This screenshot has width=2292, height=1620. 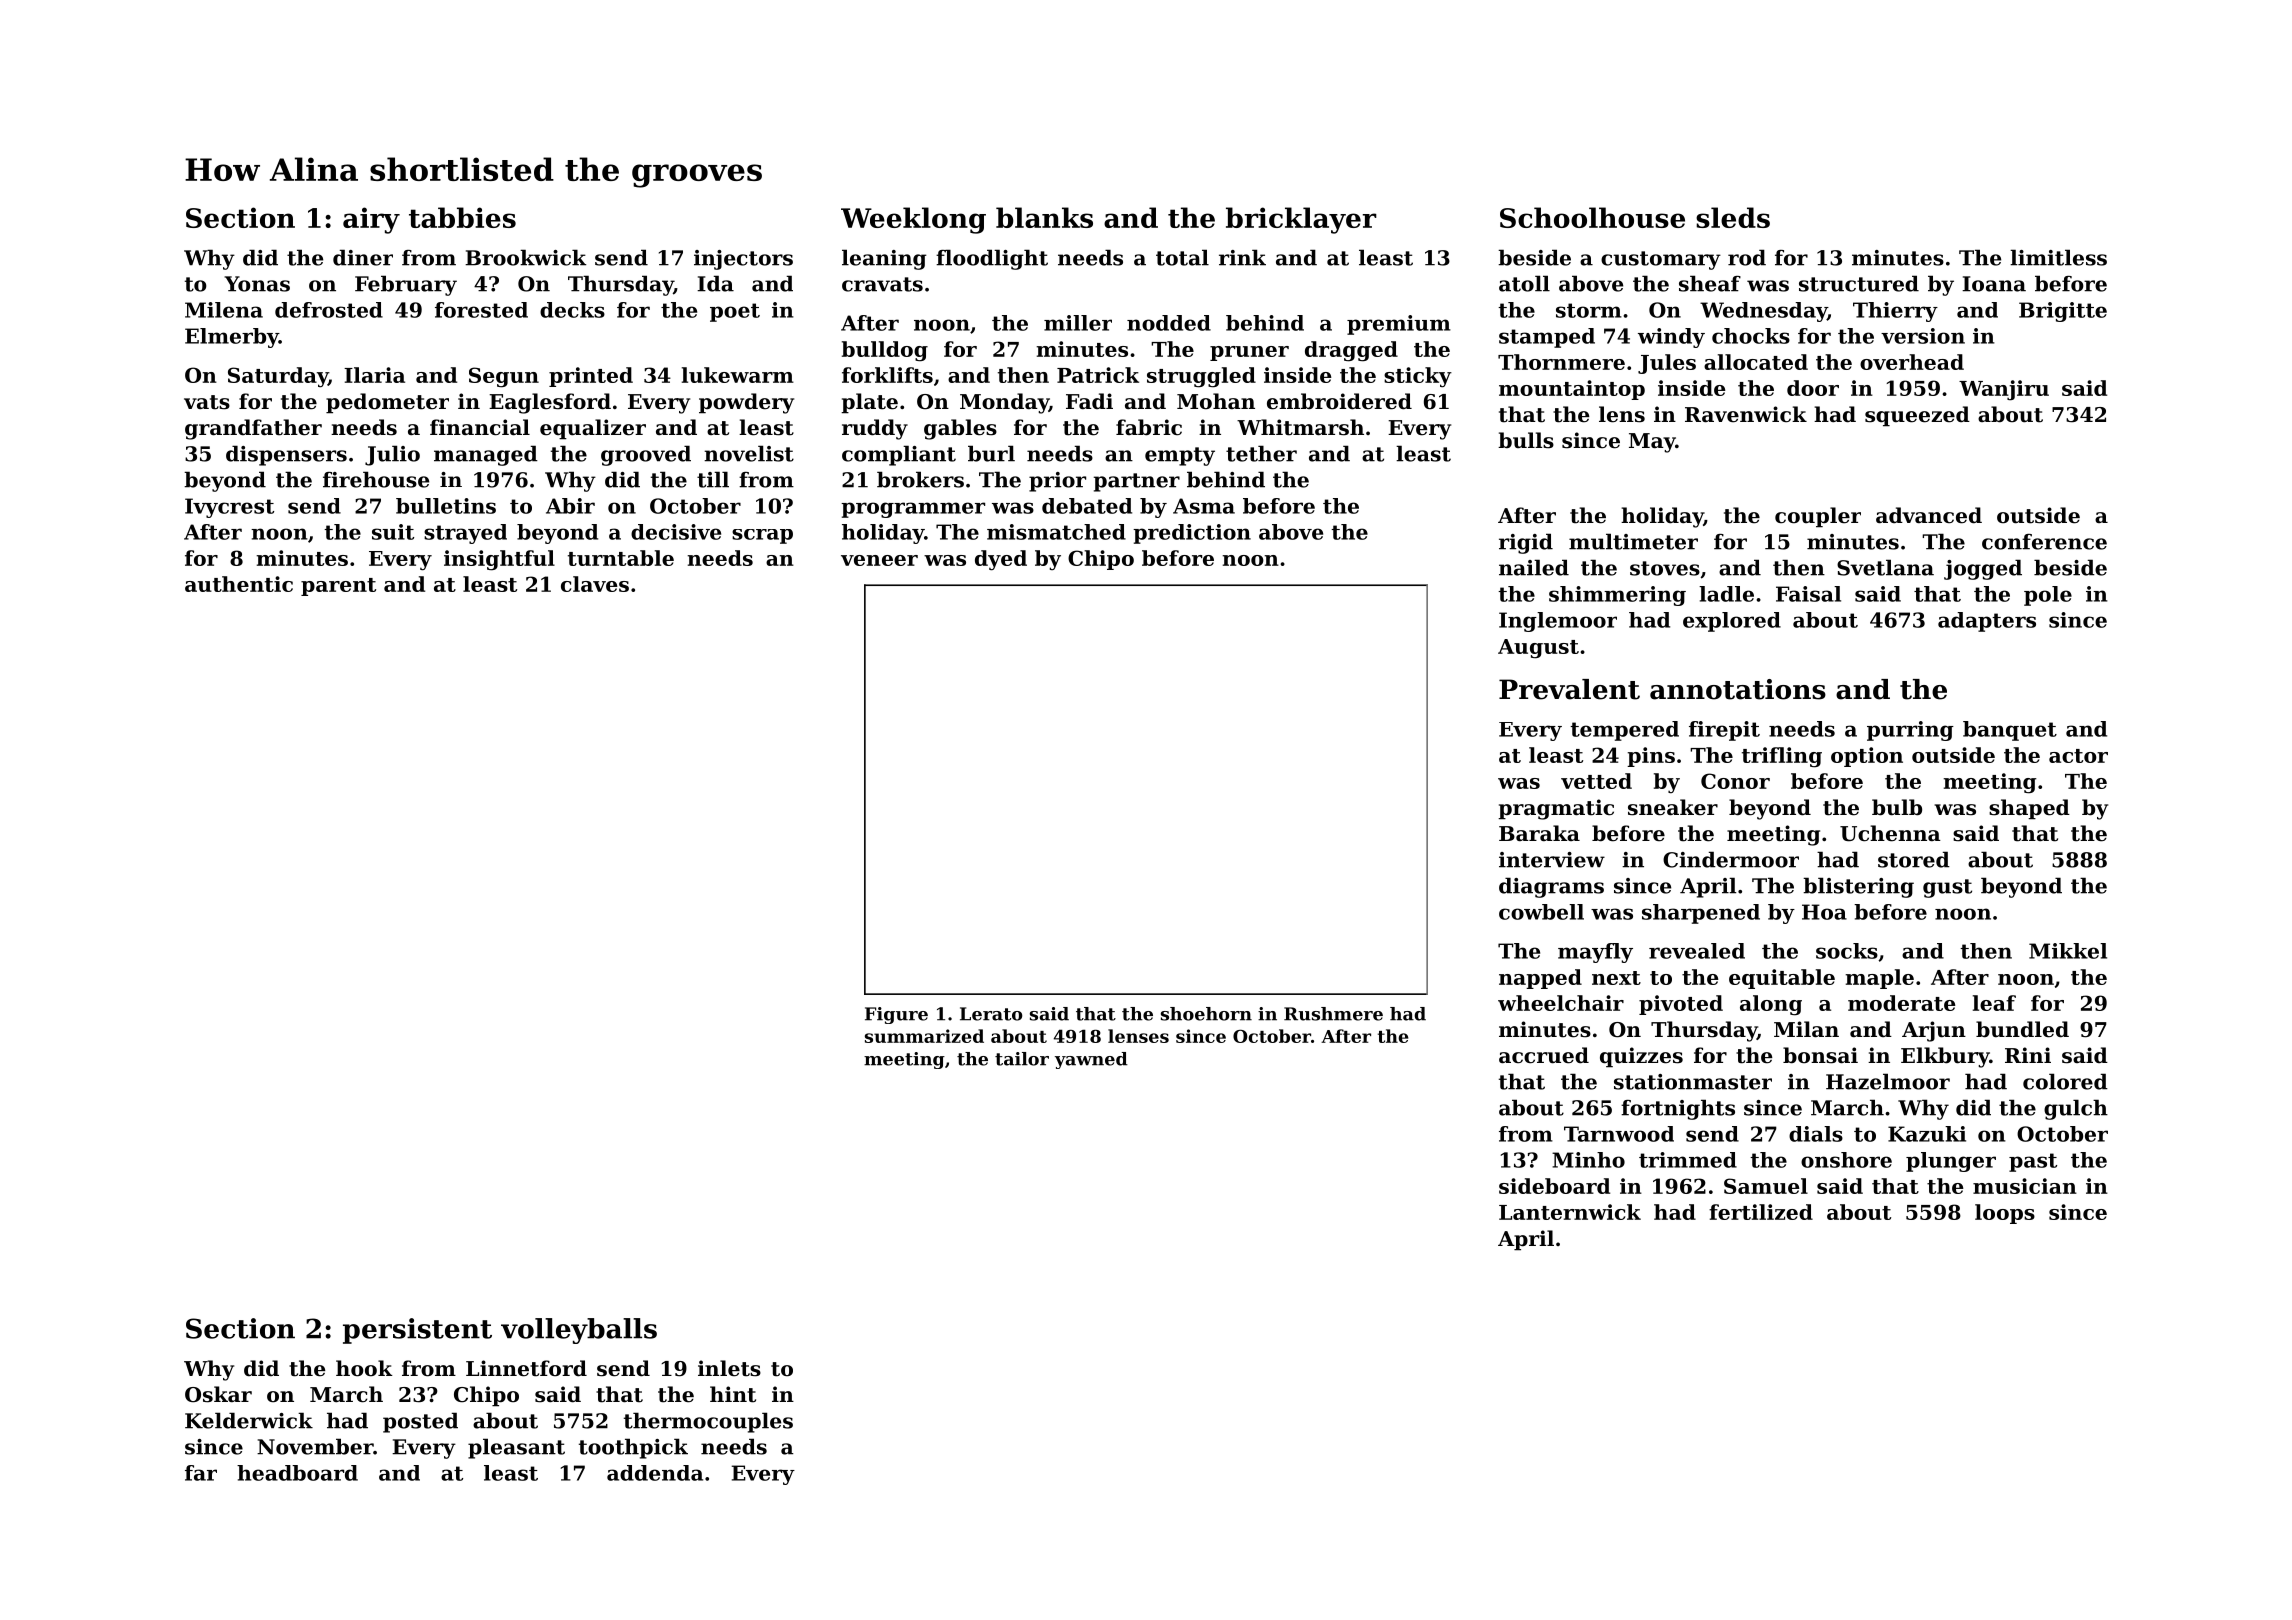 I want to click on fertilized, so click(x=1761, y=1212).
